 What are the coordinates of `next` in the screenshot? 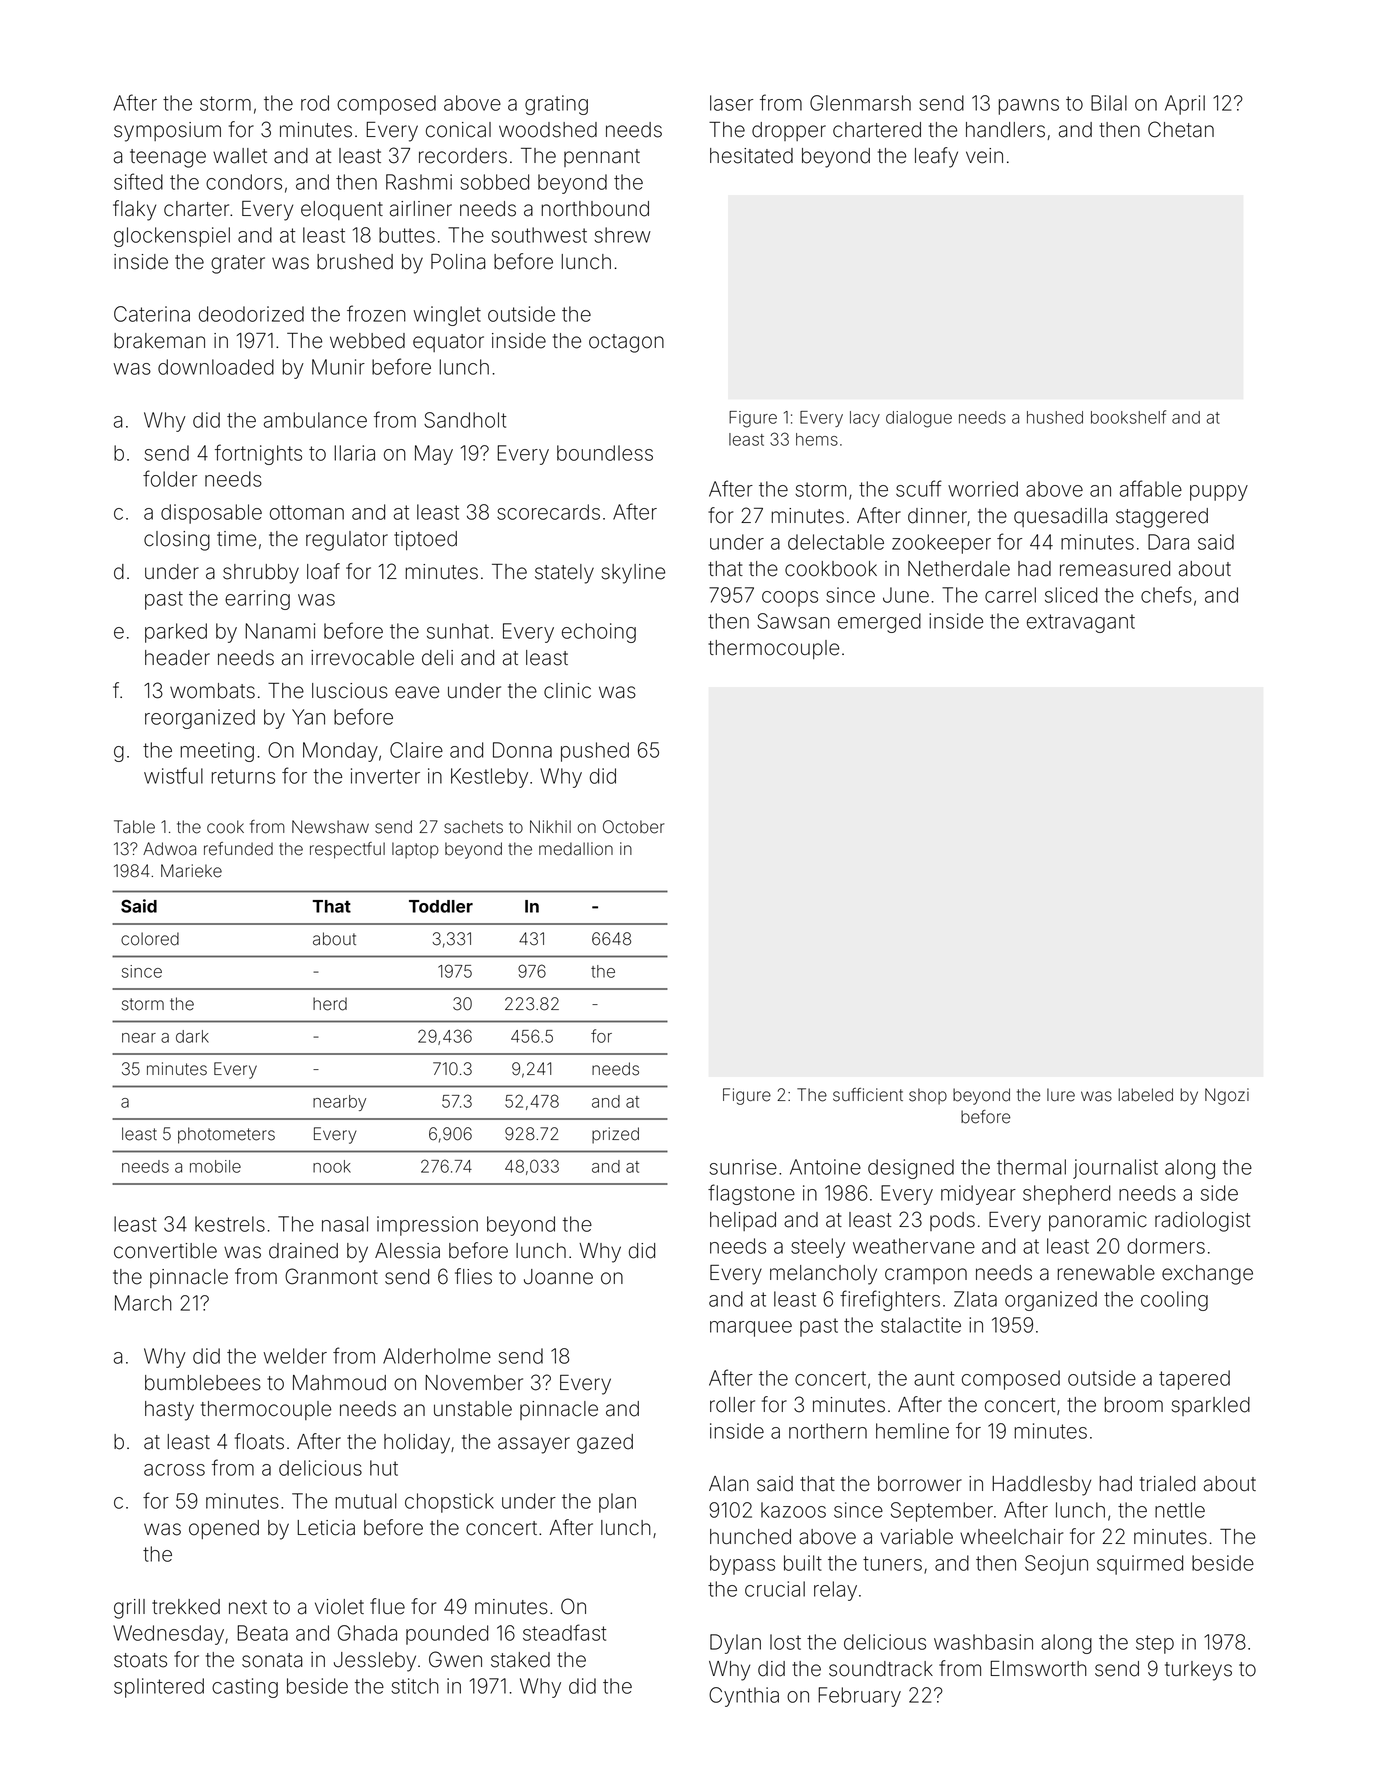 It's located at (248, 1607).
